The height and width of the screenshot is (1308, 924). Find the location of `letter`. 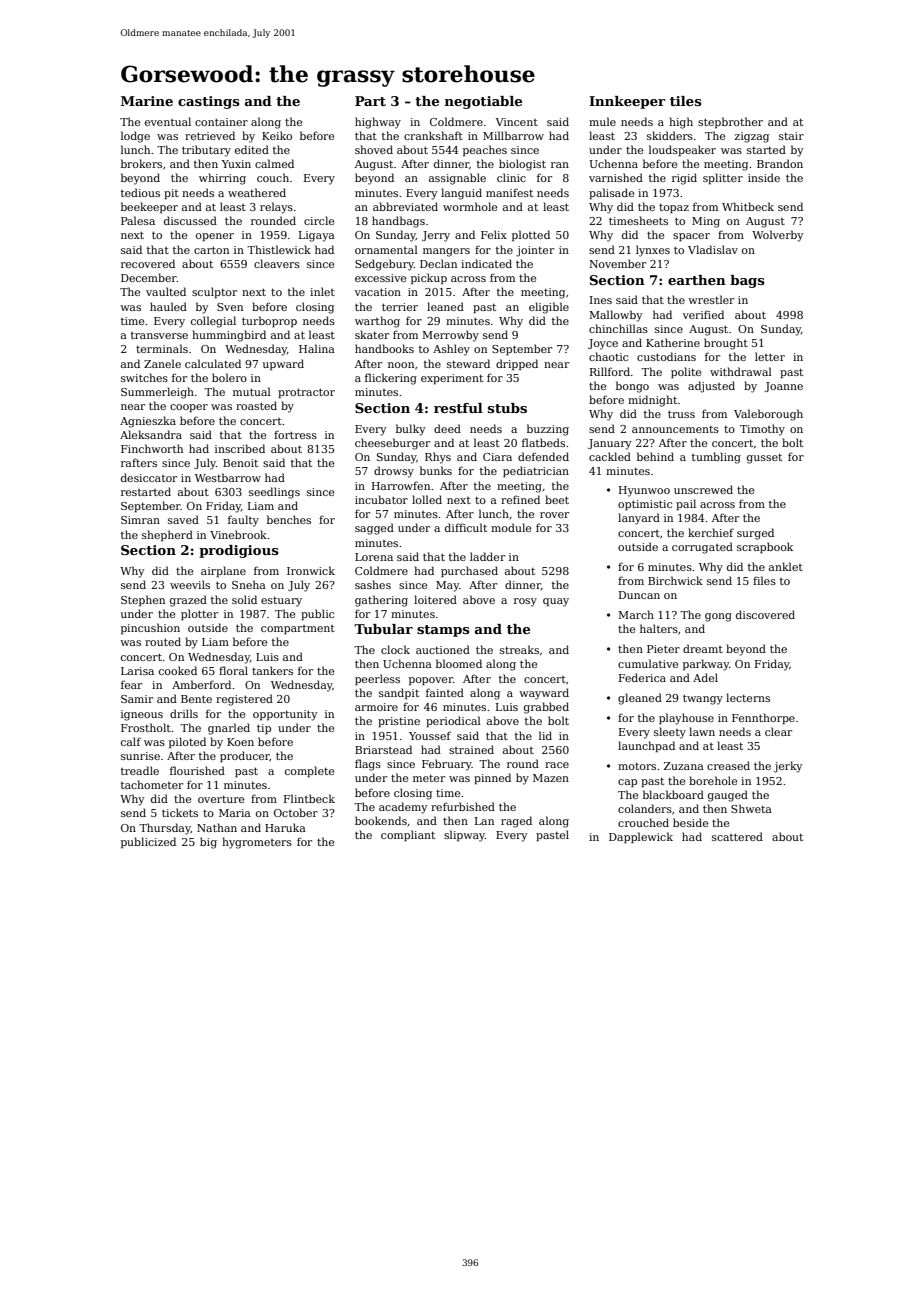

letter is located at coordinates (770, 356).
